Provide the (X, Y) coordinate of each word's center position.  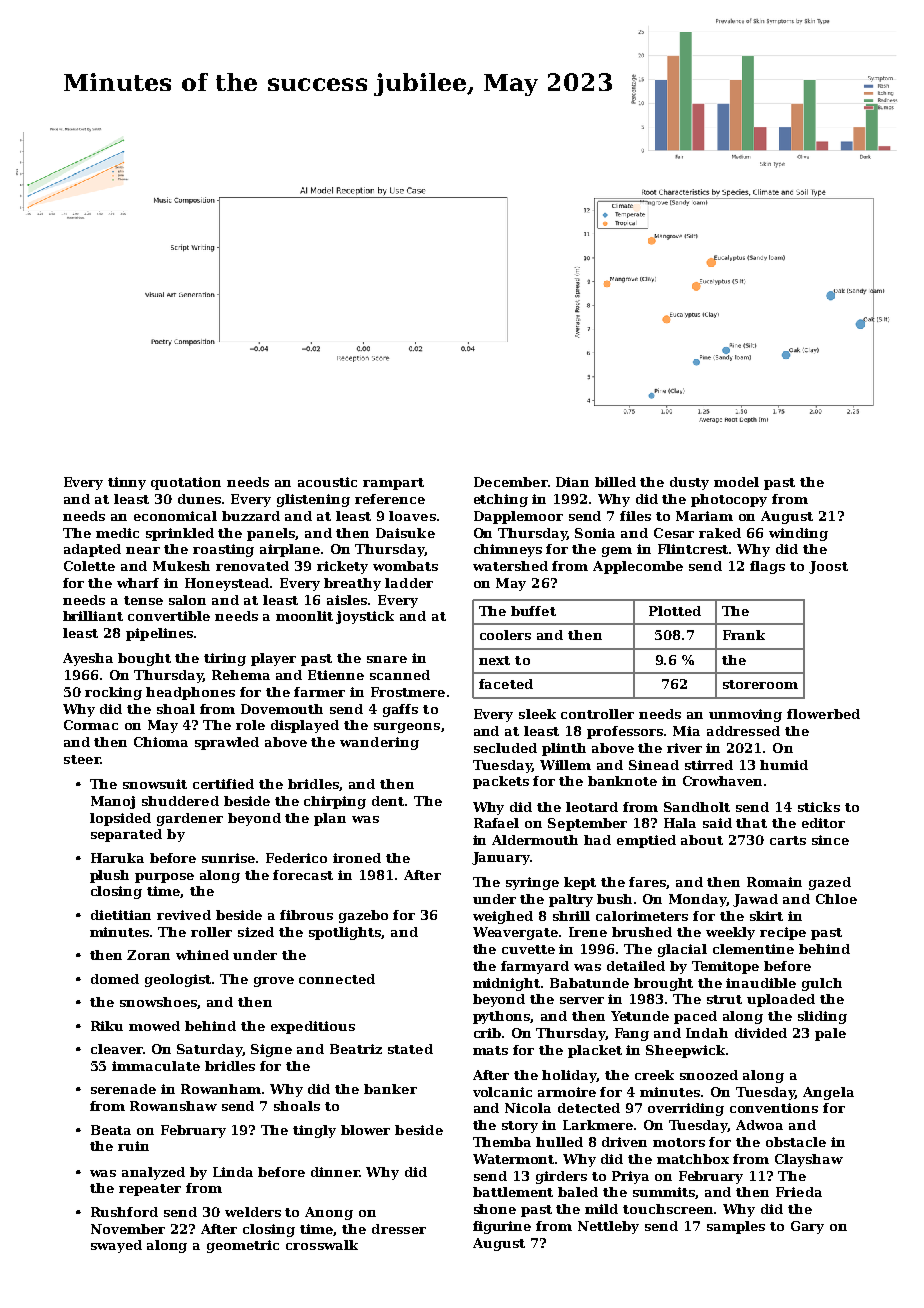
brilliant (93, 616)
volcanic (502, 1092)
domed (115, 979)
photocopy (729, 500)
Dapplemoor (518, 517)
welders (253, 1212)
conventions (774, 1108)
